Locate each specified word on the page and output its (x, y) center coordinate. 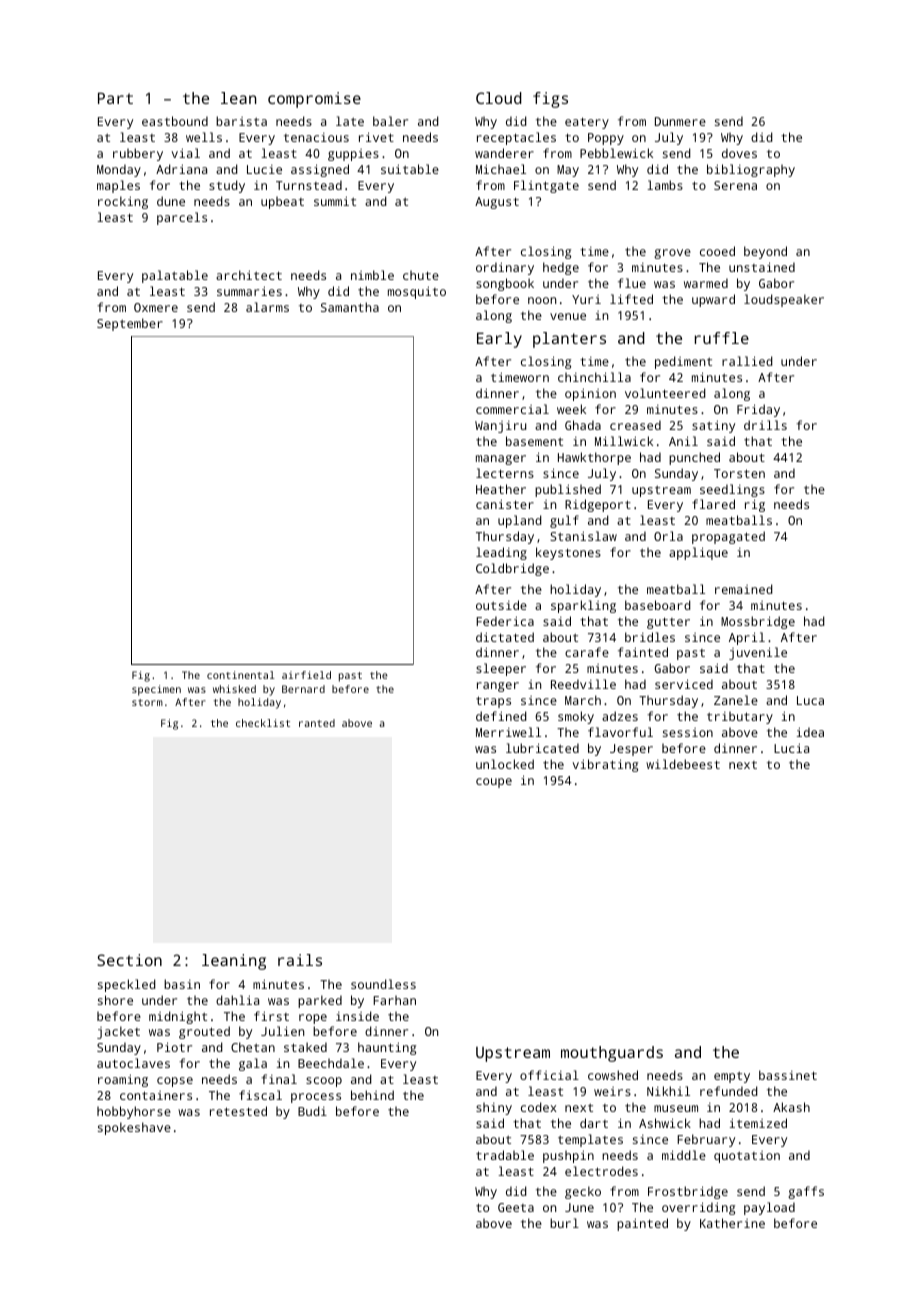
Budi (312, 1111)
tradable (505, 1155)
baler (390, 121)
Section (129, 960)
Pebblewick (616, 153)
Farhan (394, 1000)
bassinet (788, 1075)
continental (241, 675)
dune (171, 201)
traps (493, 702)
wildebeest (683, 764)
